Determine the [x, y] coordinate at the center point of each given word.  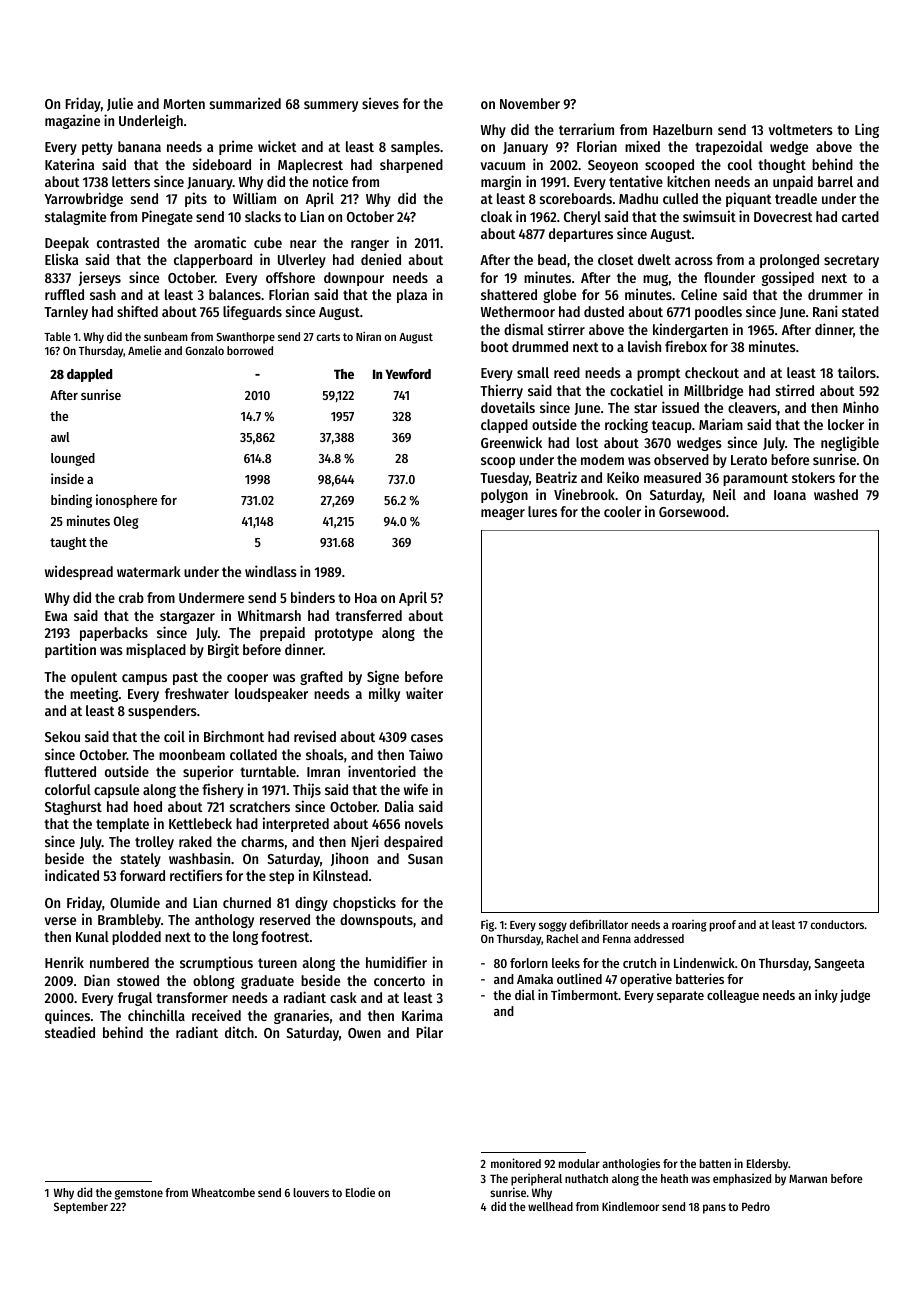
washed [836, 494]
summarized [245, 103]
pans [714, 1209]
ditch [239, 1032]
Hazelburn [682, 129]
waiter [424, 693]
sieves [380, 103]
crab [131, 597]
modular [579, 1163]
